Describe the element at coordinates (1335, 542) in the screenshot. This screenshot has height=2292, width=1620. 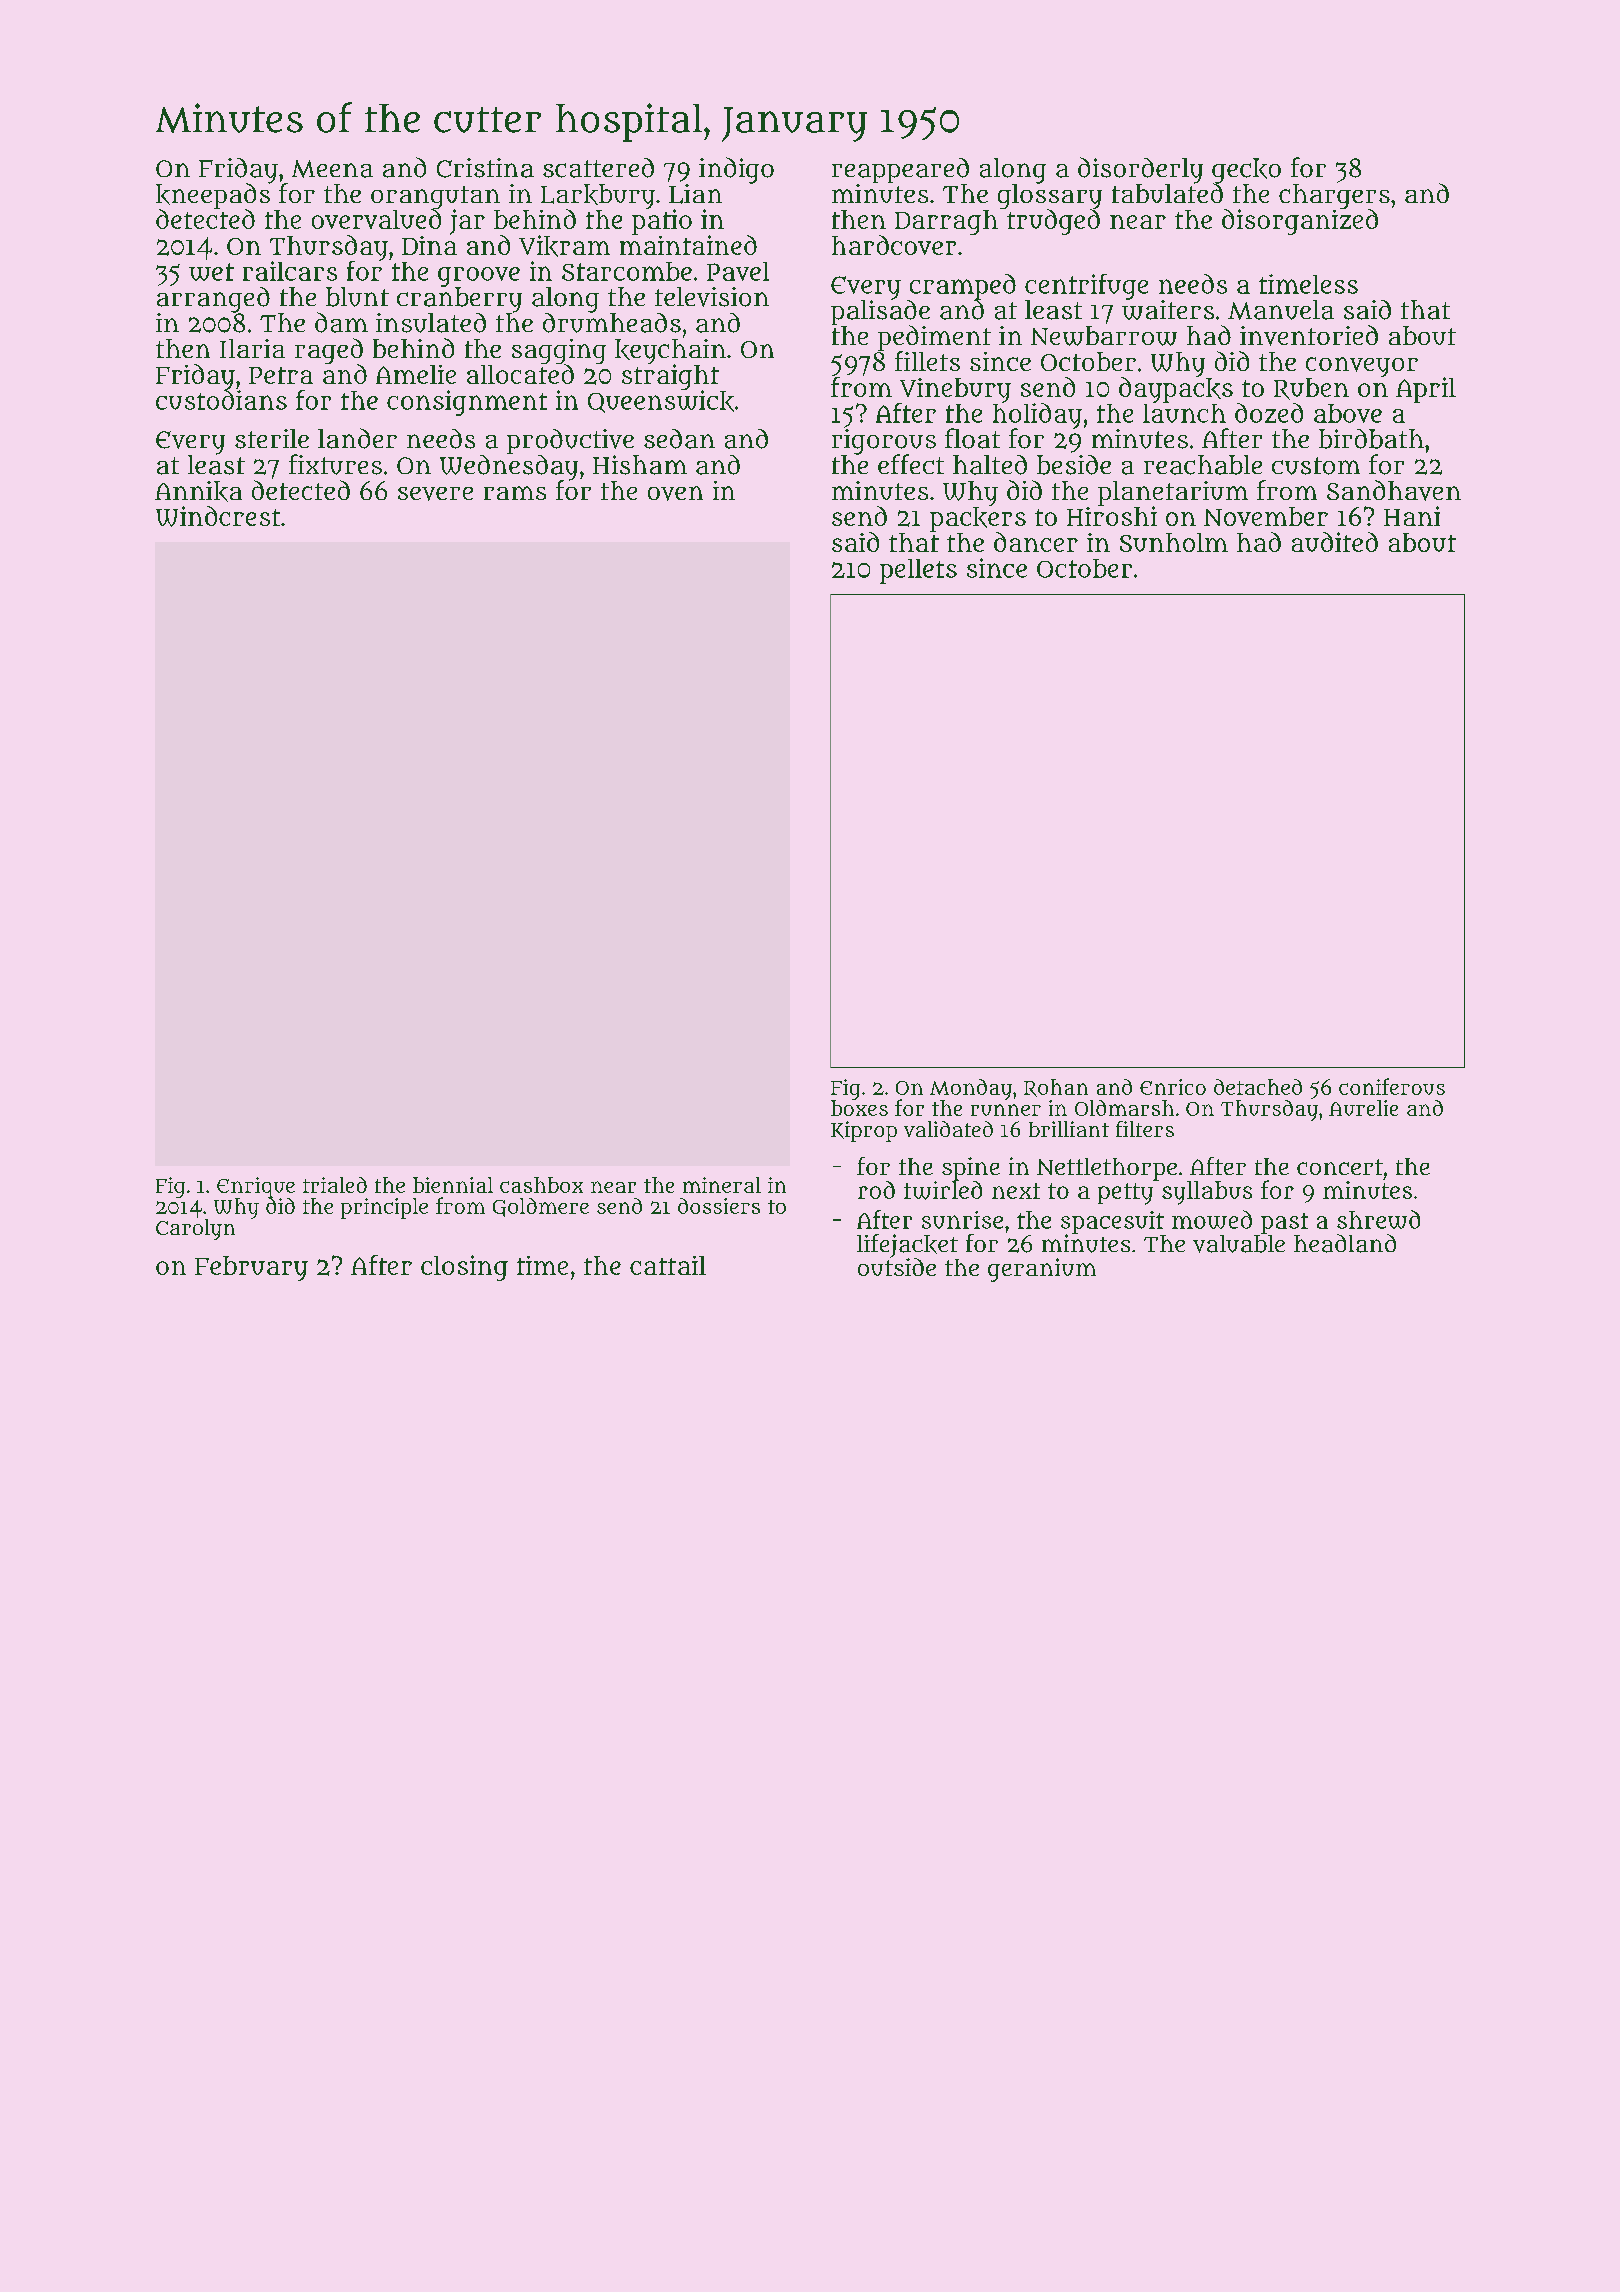
I see `audited` at that location.
